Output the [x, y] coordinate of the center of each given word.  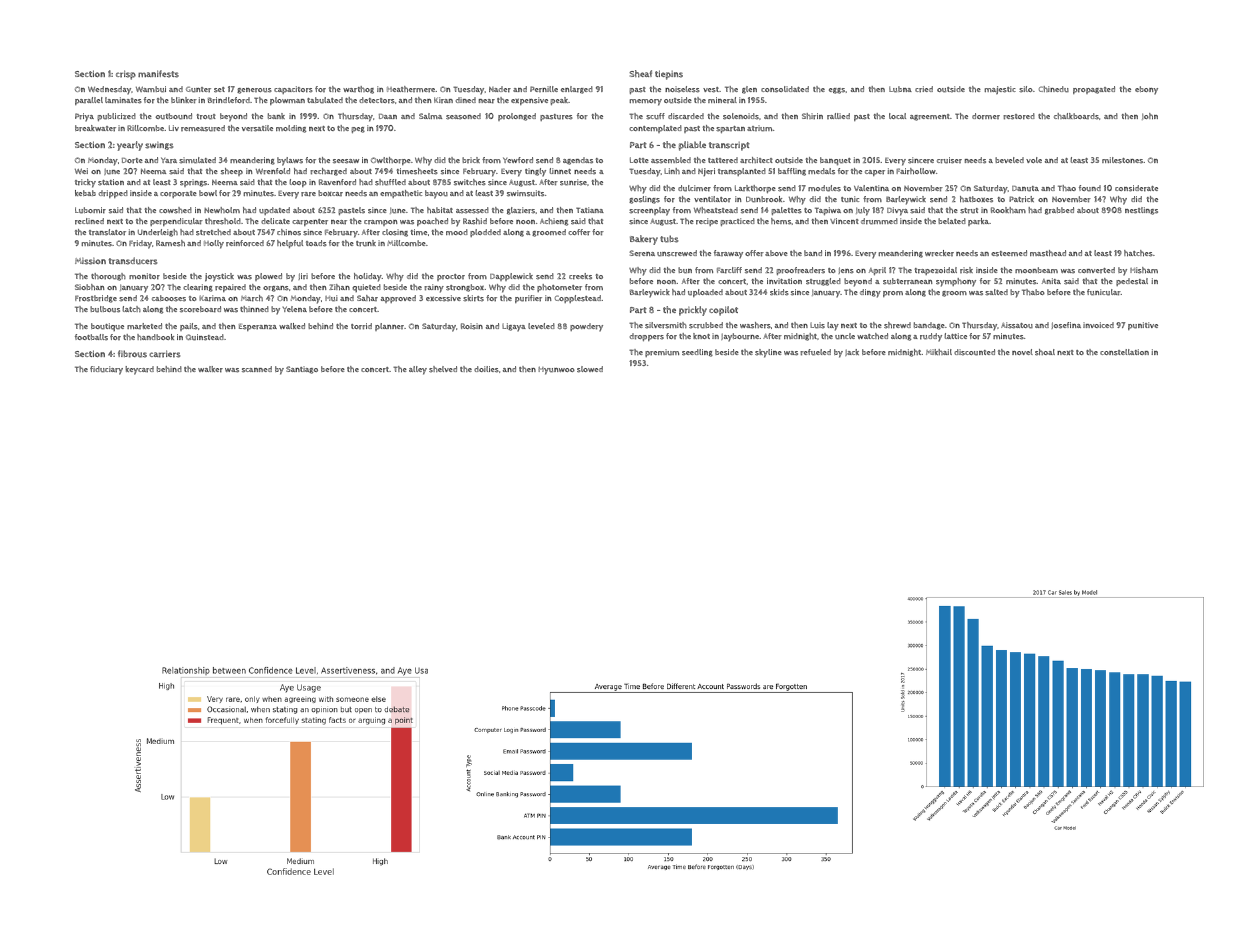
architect [756, 160]
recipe [707, 222]
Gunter [198, 90]
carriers [164, 354]
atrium [760, 128]
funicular [1104, 292]
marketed [144, 326]
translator [107, 232]
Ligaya [514, 327]
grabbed [1059, 211]
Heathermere [411, 89]
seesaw [346, 161]
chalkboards [1076, 116]
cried [924, 89]
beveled [1009, 160]
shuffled [390, 182]
